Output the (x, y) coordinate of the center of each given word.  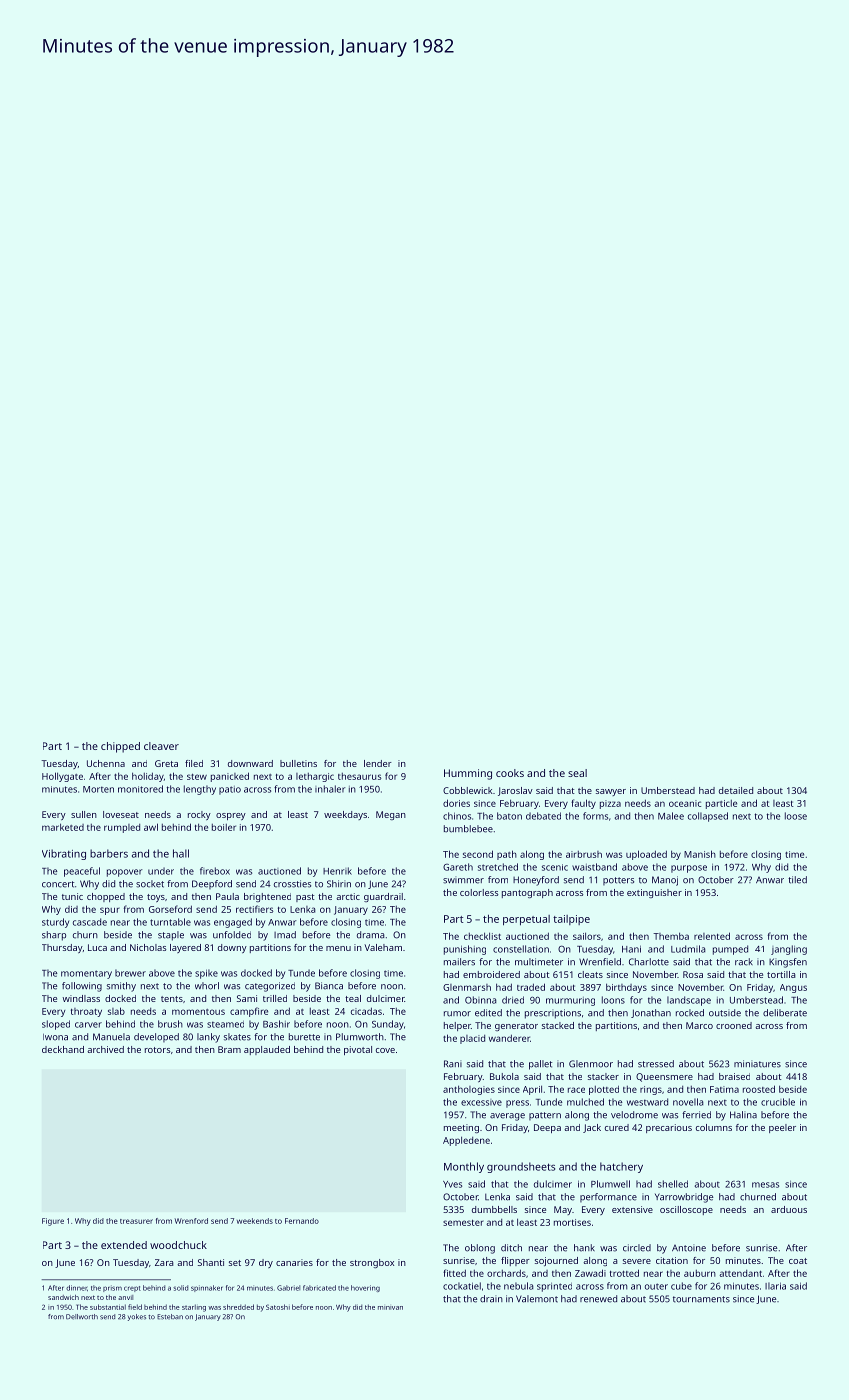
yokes (137, 1317)
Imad (285, 935)
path (507, 855)
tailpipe (571, 920)
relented (712, 936)
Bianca (329, 986)
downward (250, 763)
